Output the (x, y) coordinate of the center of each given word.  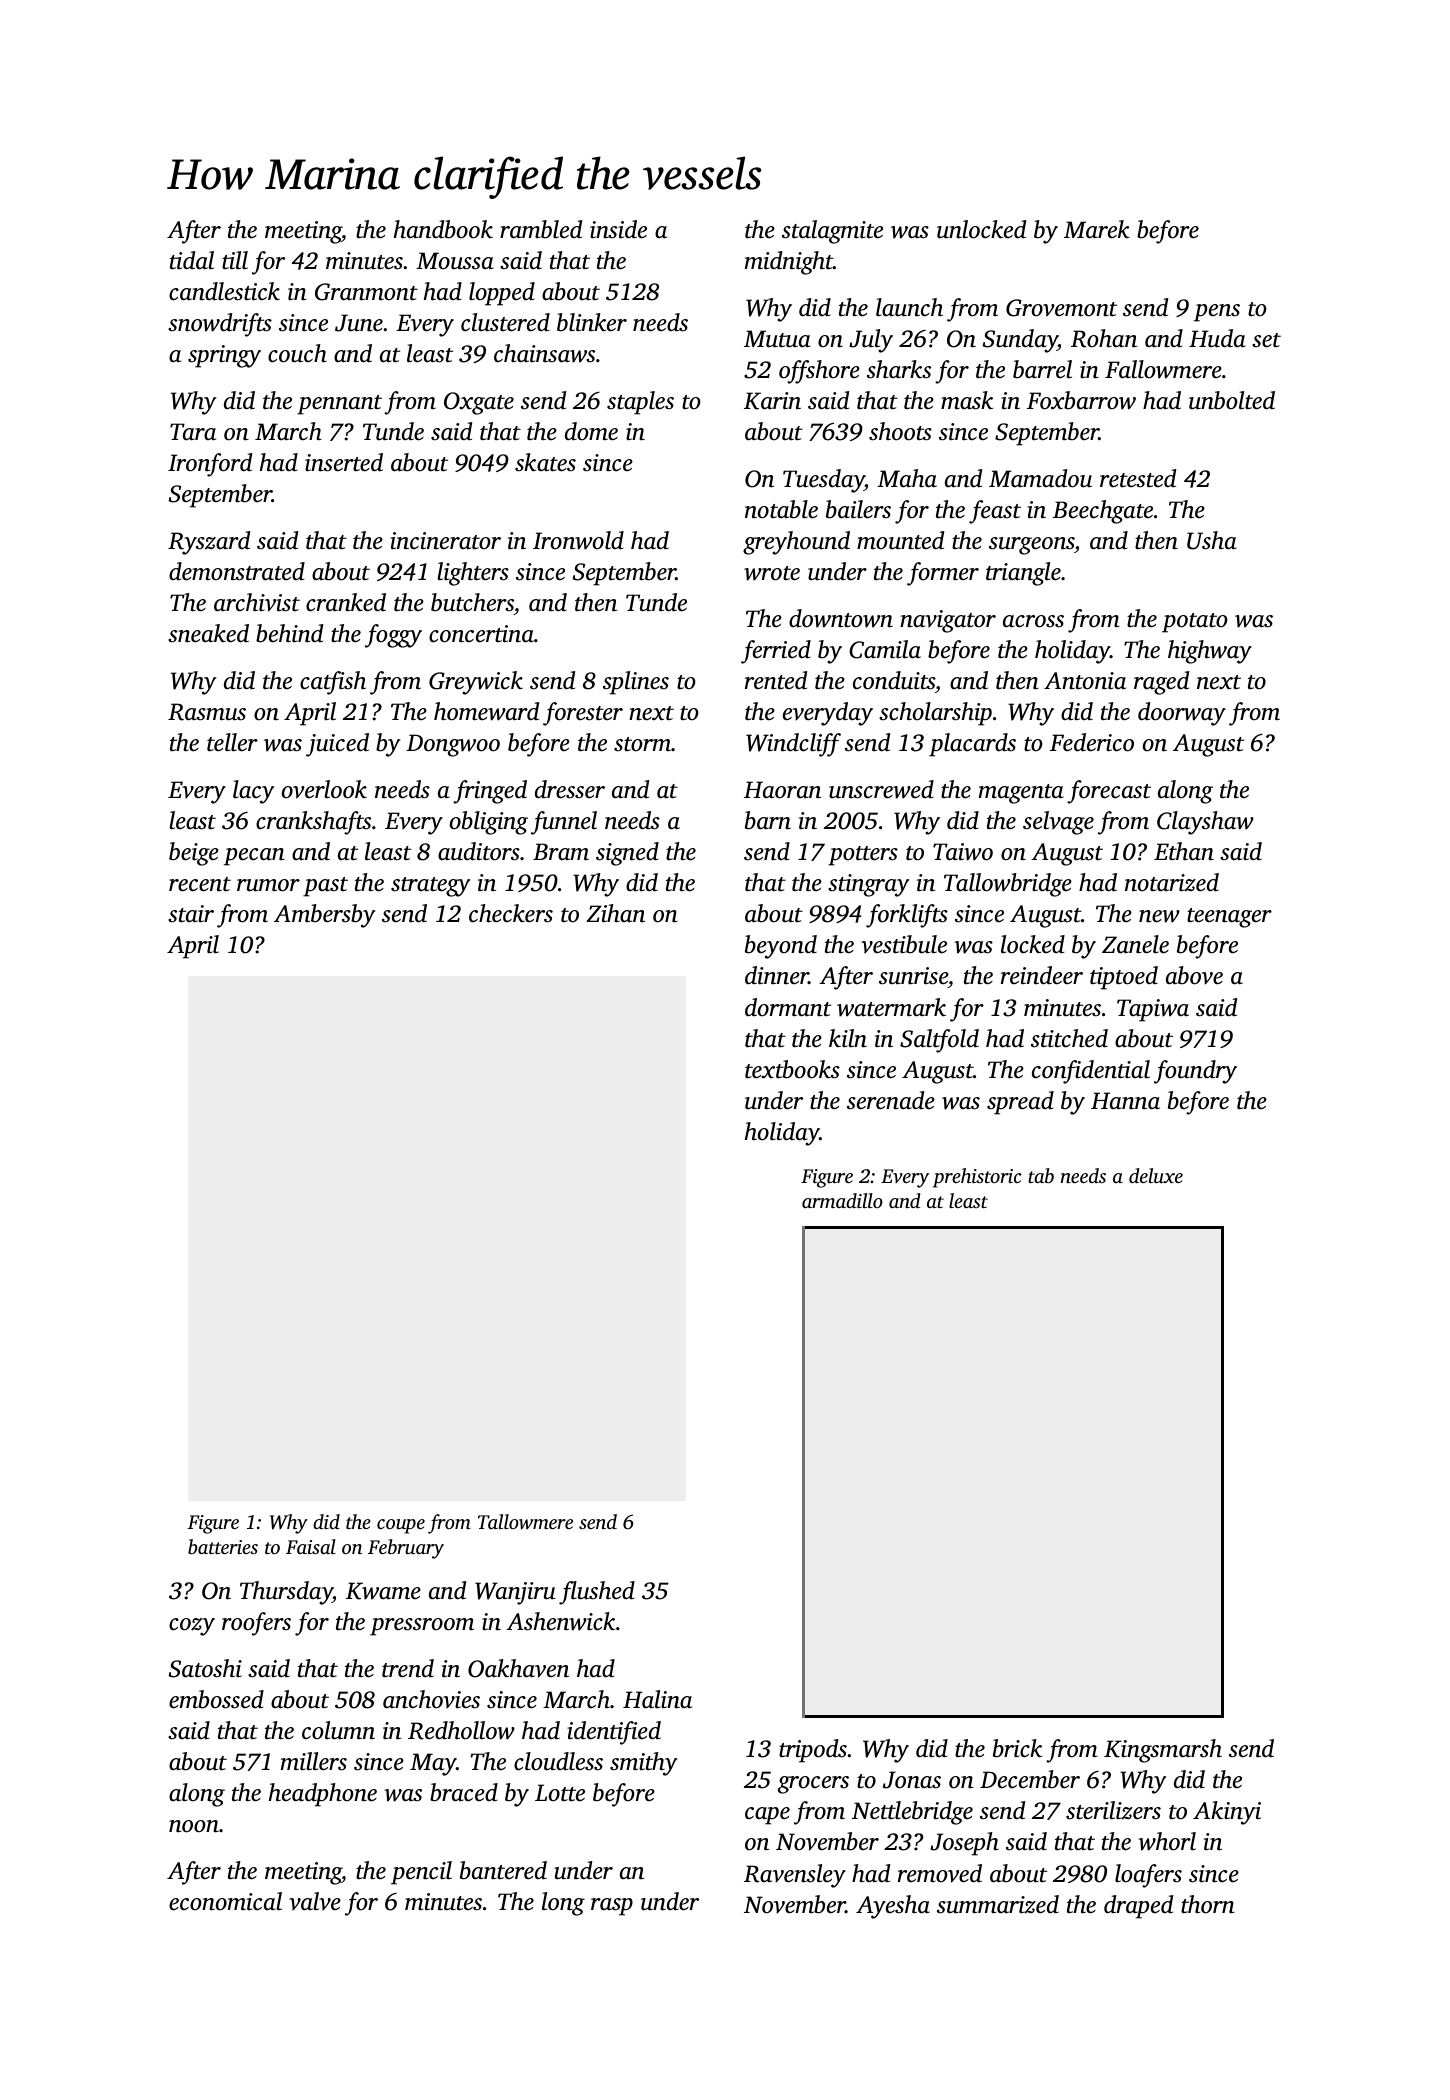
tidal (192, 260)
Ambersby (324, 916)
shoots (900, 431)
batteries (223, 1546)
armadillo (842, 1200)
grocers (813, 1785)
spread (1020, 1103)
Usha (1212, 540)
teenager (1229, 918)
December (1030, 1779)
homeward (486, 711)
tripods (813, 1751)
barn (768, 820)
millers (314, 1761)
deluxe (1156, 1175)
